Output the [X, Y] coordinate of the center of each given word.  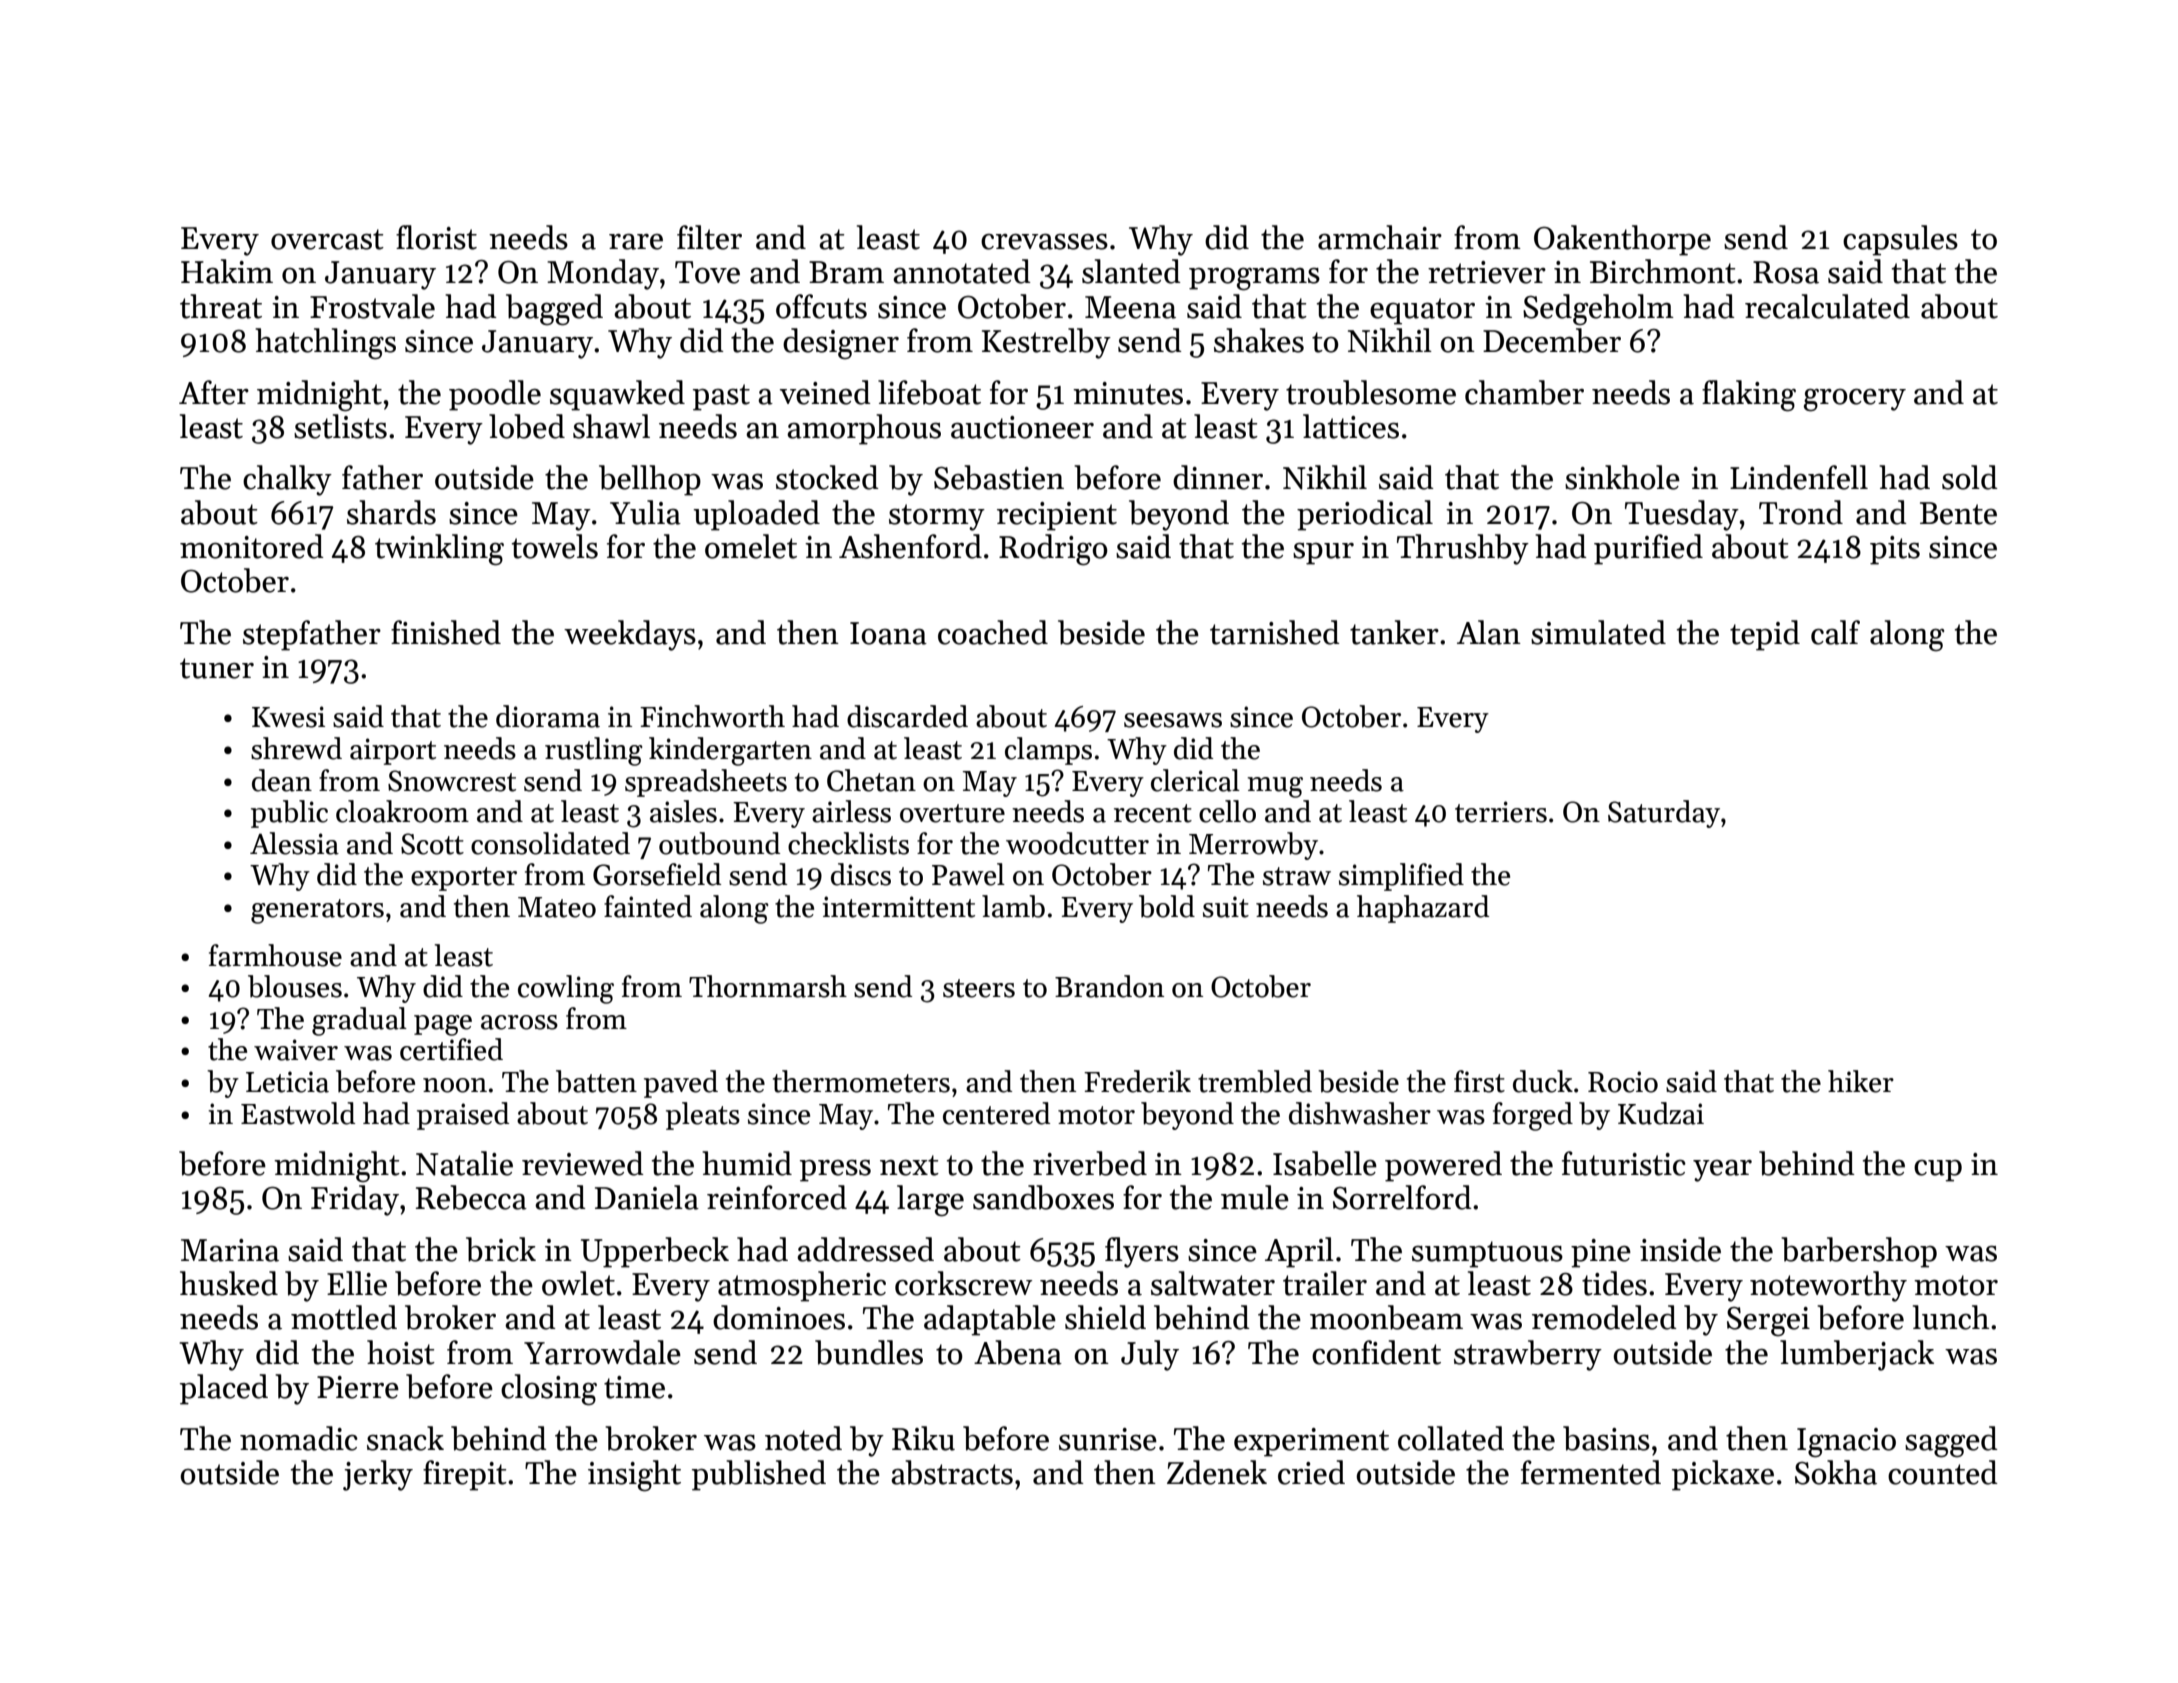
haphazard [1423, 909]
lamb [1013, 906]
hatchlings [325, 344]
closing [549, 1390]
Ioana [888, 633]
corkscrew [963, 1283]
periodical [1365, 515]
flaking [1749, 396]
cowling [566, 989]
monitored [252, 546]
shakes [1259, 340]
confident [1376, 1352]
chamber [1524, 392]
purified [1648, 549]
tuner [217, 668]
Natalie [464, 1163]
